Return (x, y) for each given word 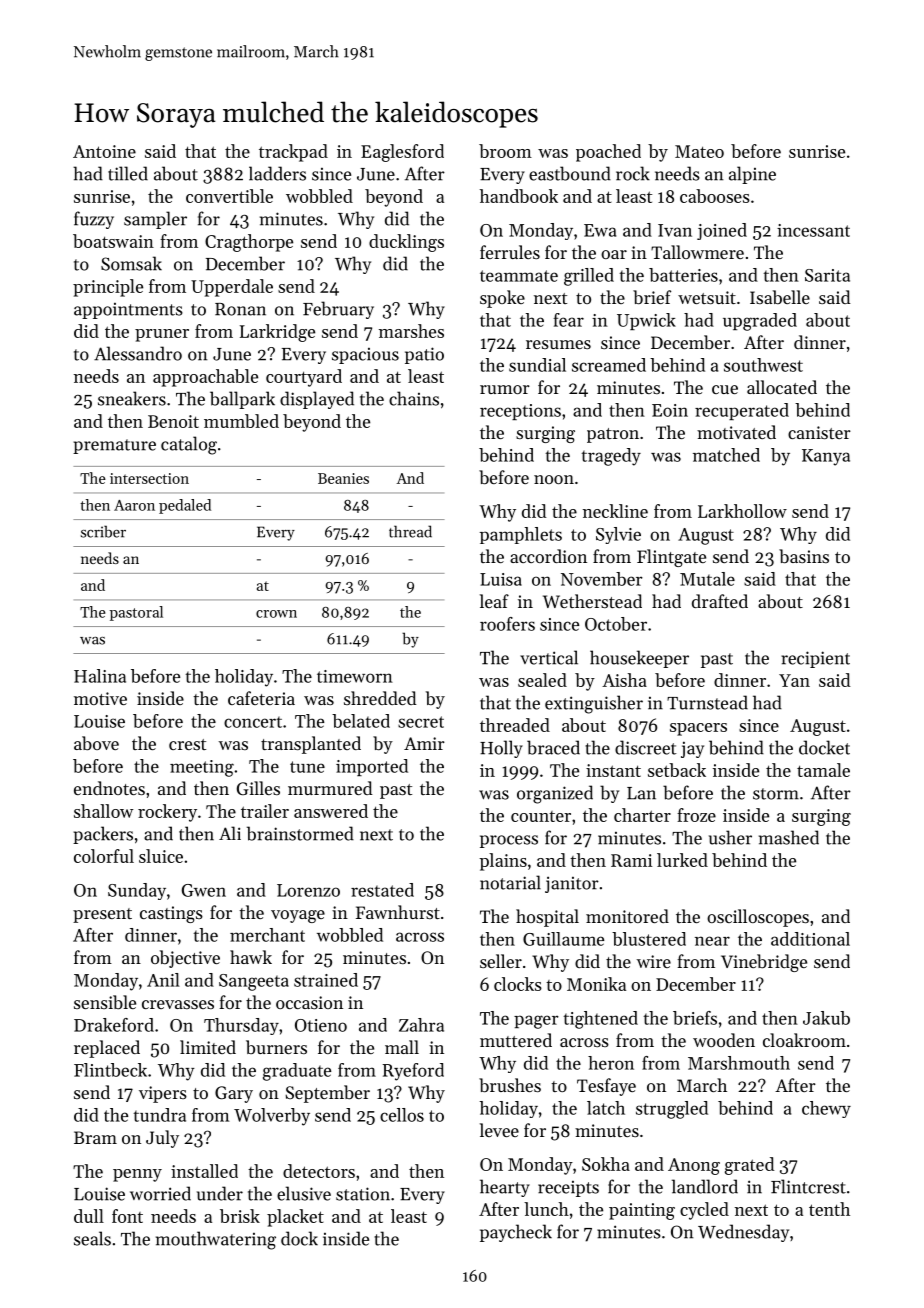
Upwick (646, 321)
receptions (520, 412)
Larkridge (277, 333)
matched (726, 455)
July (162, 1139)
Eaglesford (402, 153)
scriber (103, 531)
